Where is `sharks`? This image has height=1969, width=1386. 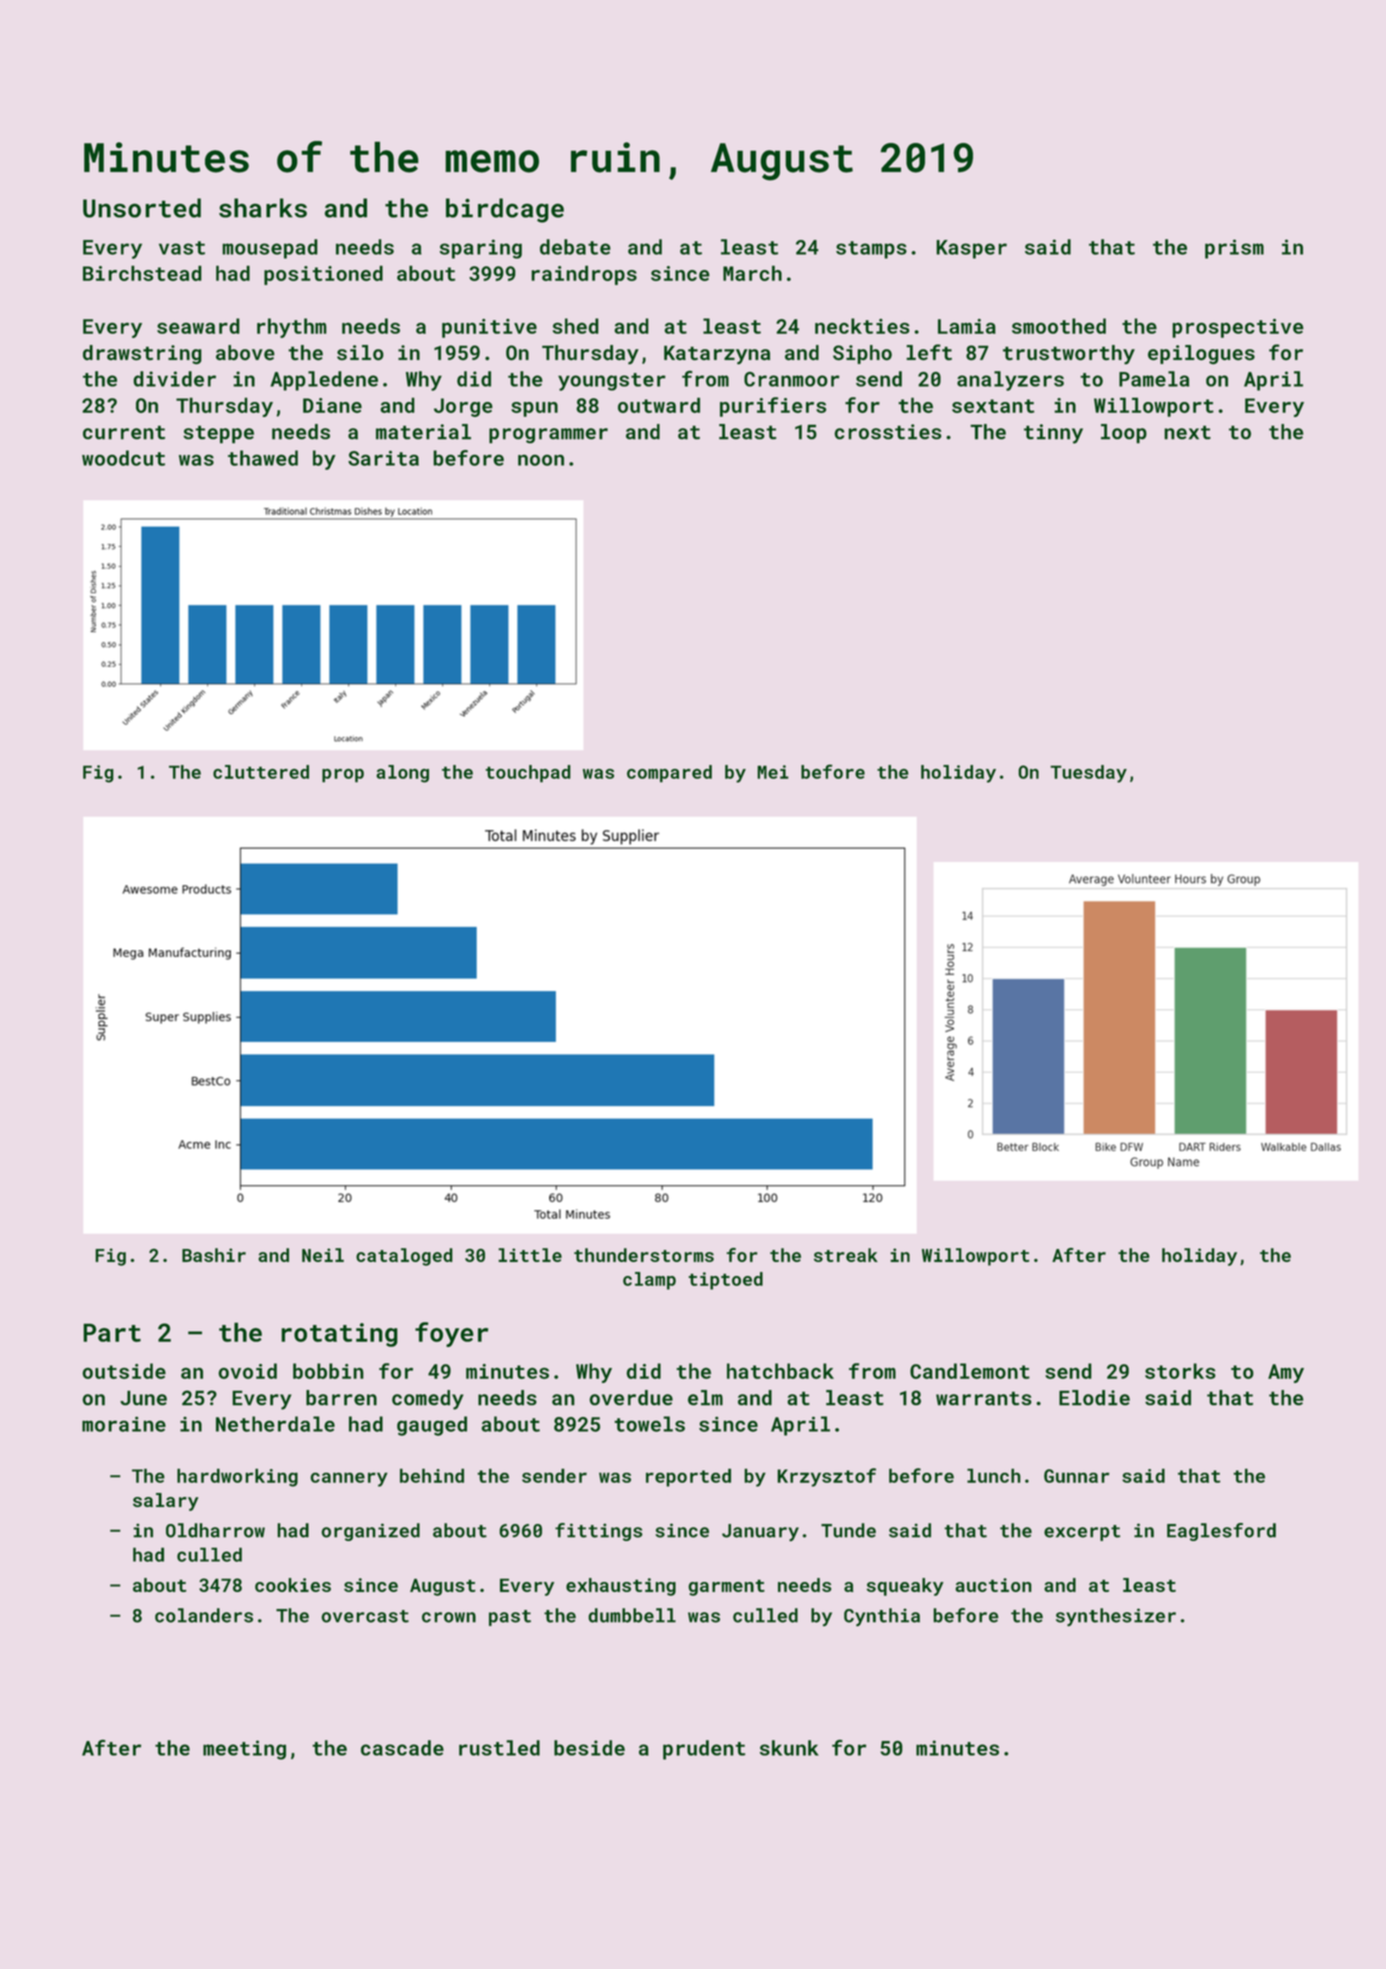
sharks is located at coordinates (263, 208).
